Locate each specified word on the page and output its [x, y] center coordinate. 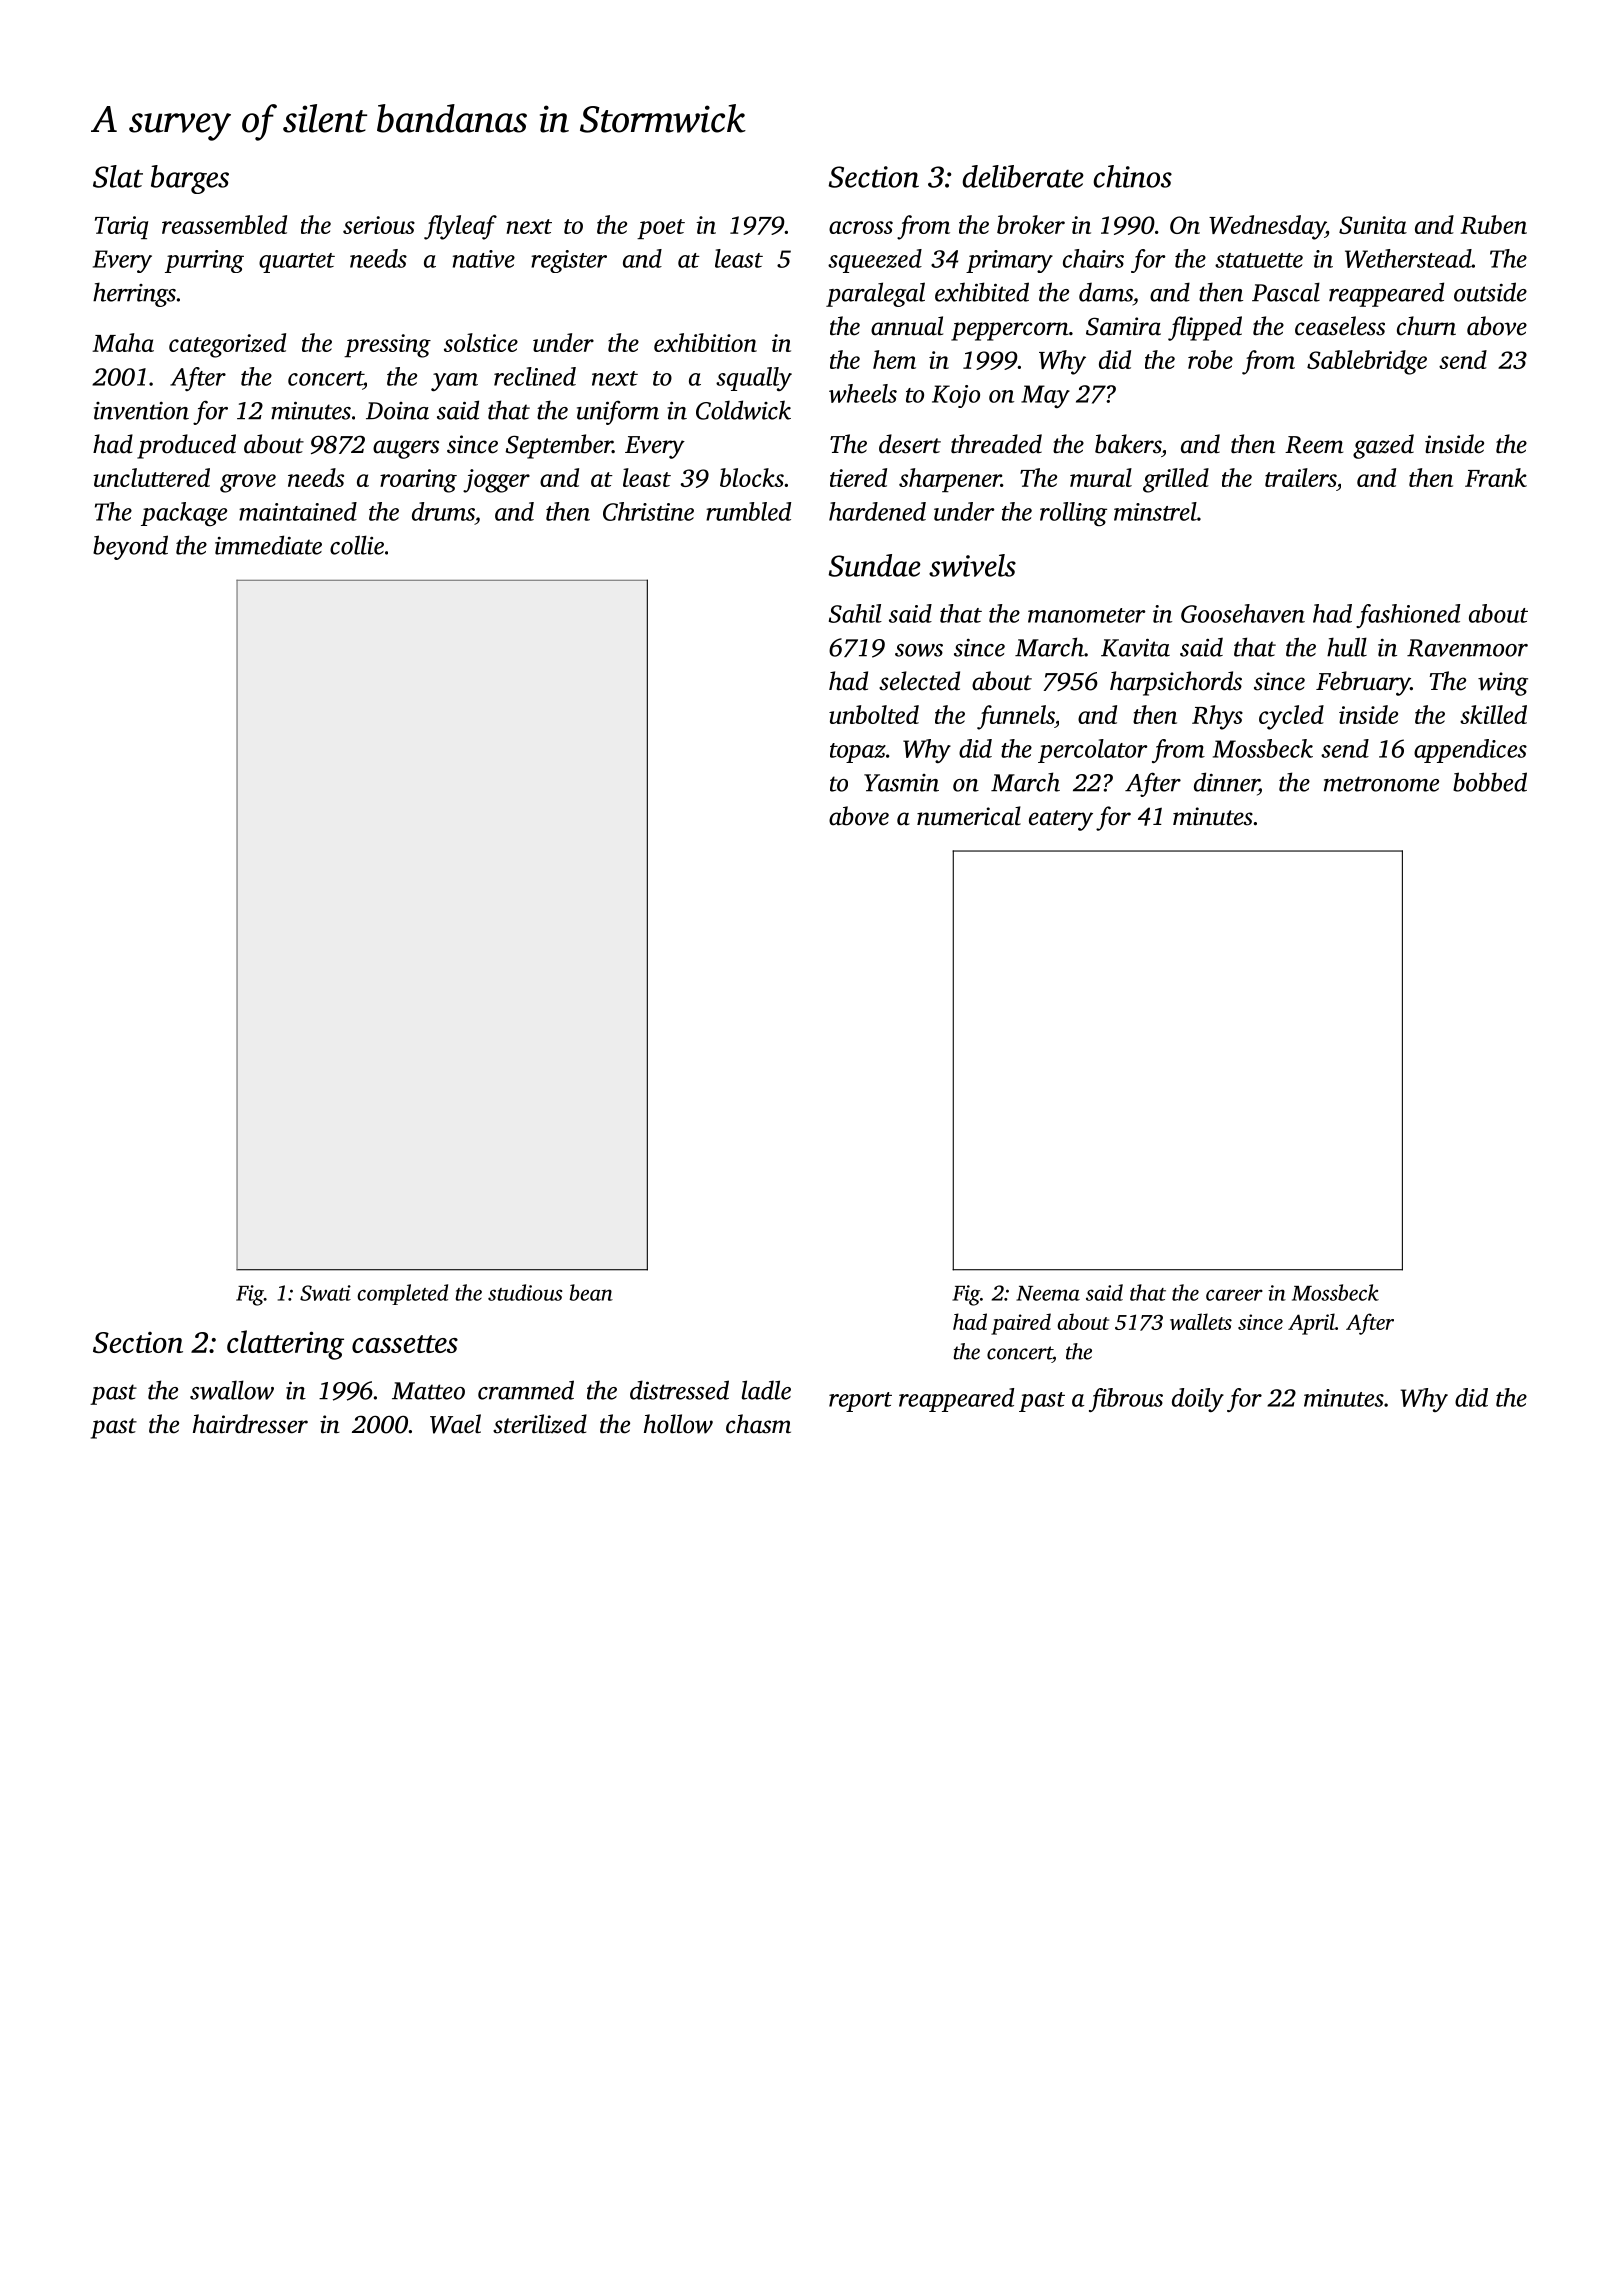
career [1234, 1295]
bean [591, 1292]
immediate [268, 545]
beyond [130, 547]
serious [379, 225]
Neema [1048, 1293]
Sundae [874, 565]
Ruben [1494, 224]
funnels [1015, 717]
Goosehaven [1243, 613]
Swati [325, 1293]
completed [402, 1294]
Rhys [1217, 717]
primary [1009, 261]
